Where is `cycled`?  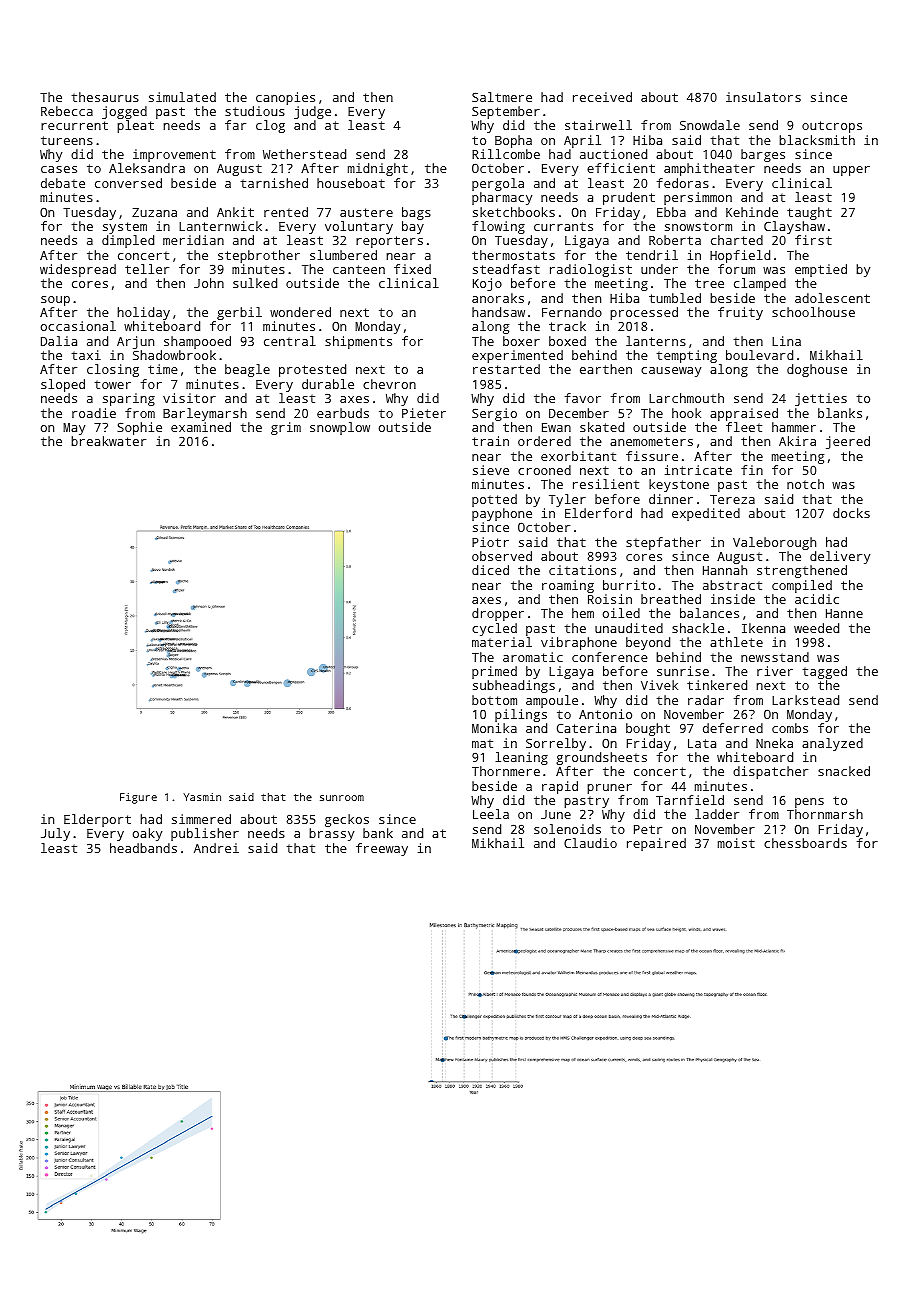 cycled is located at coordinates (494, 629).
